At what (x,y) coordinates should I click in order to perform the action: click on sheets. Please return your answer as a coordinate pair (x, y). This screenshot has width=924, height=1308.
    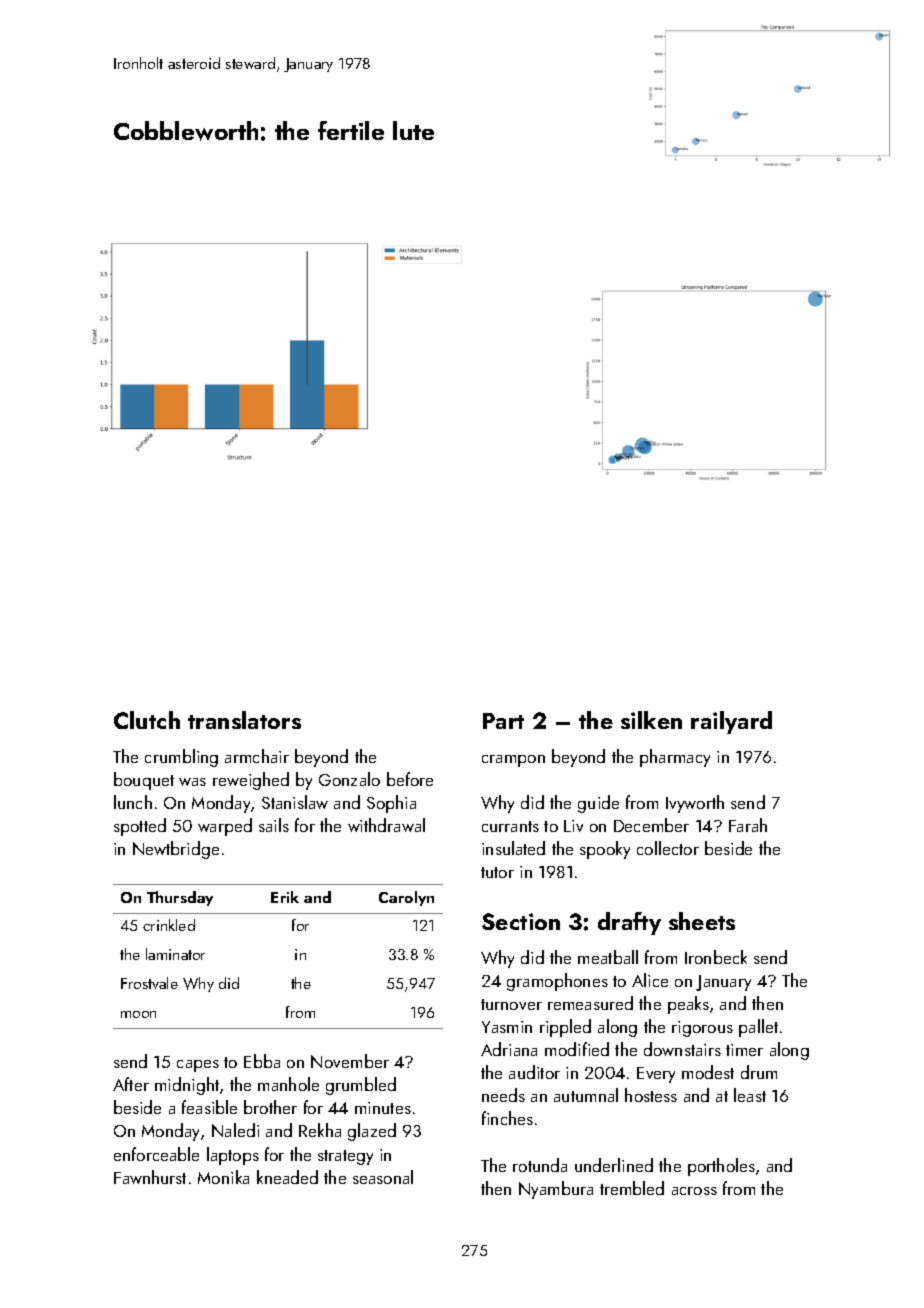
    Looking at the image, I should click on (702, 921).
